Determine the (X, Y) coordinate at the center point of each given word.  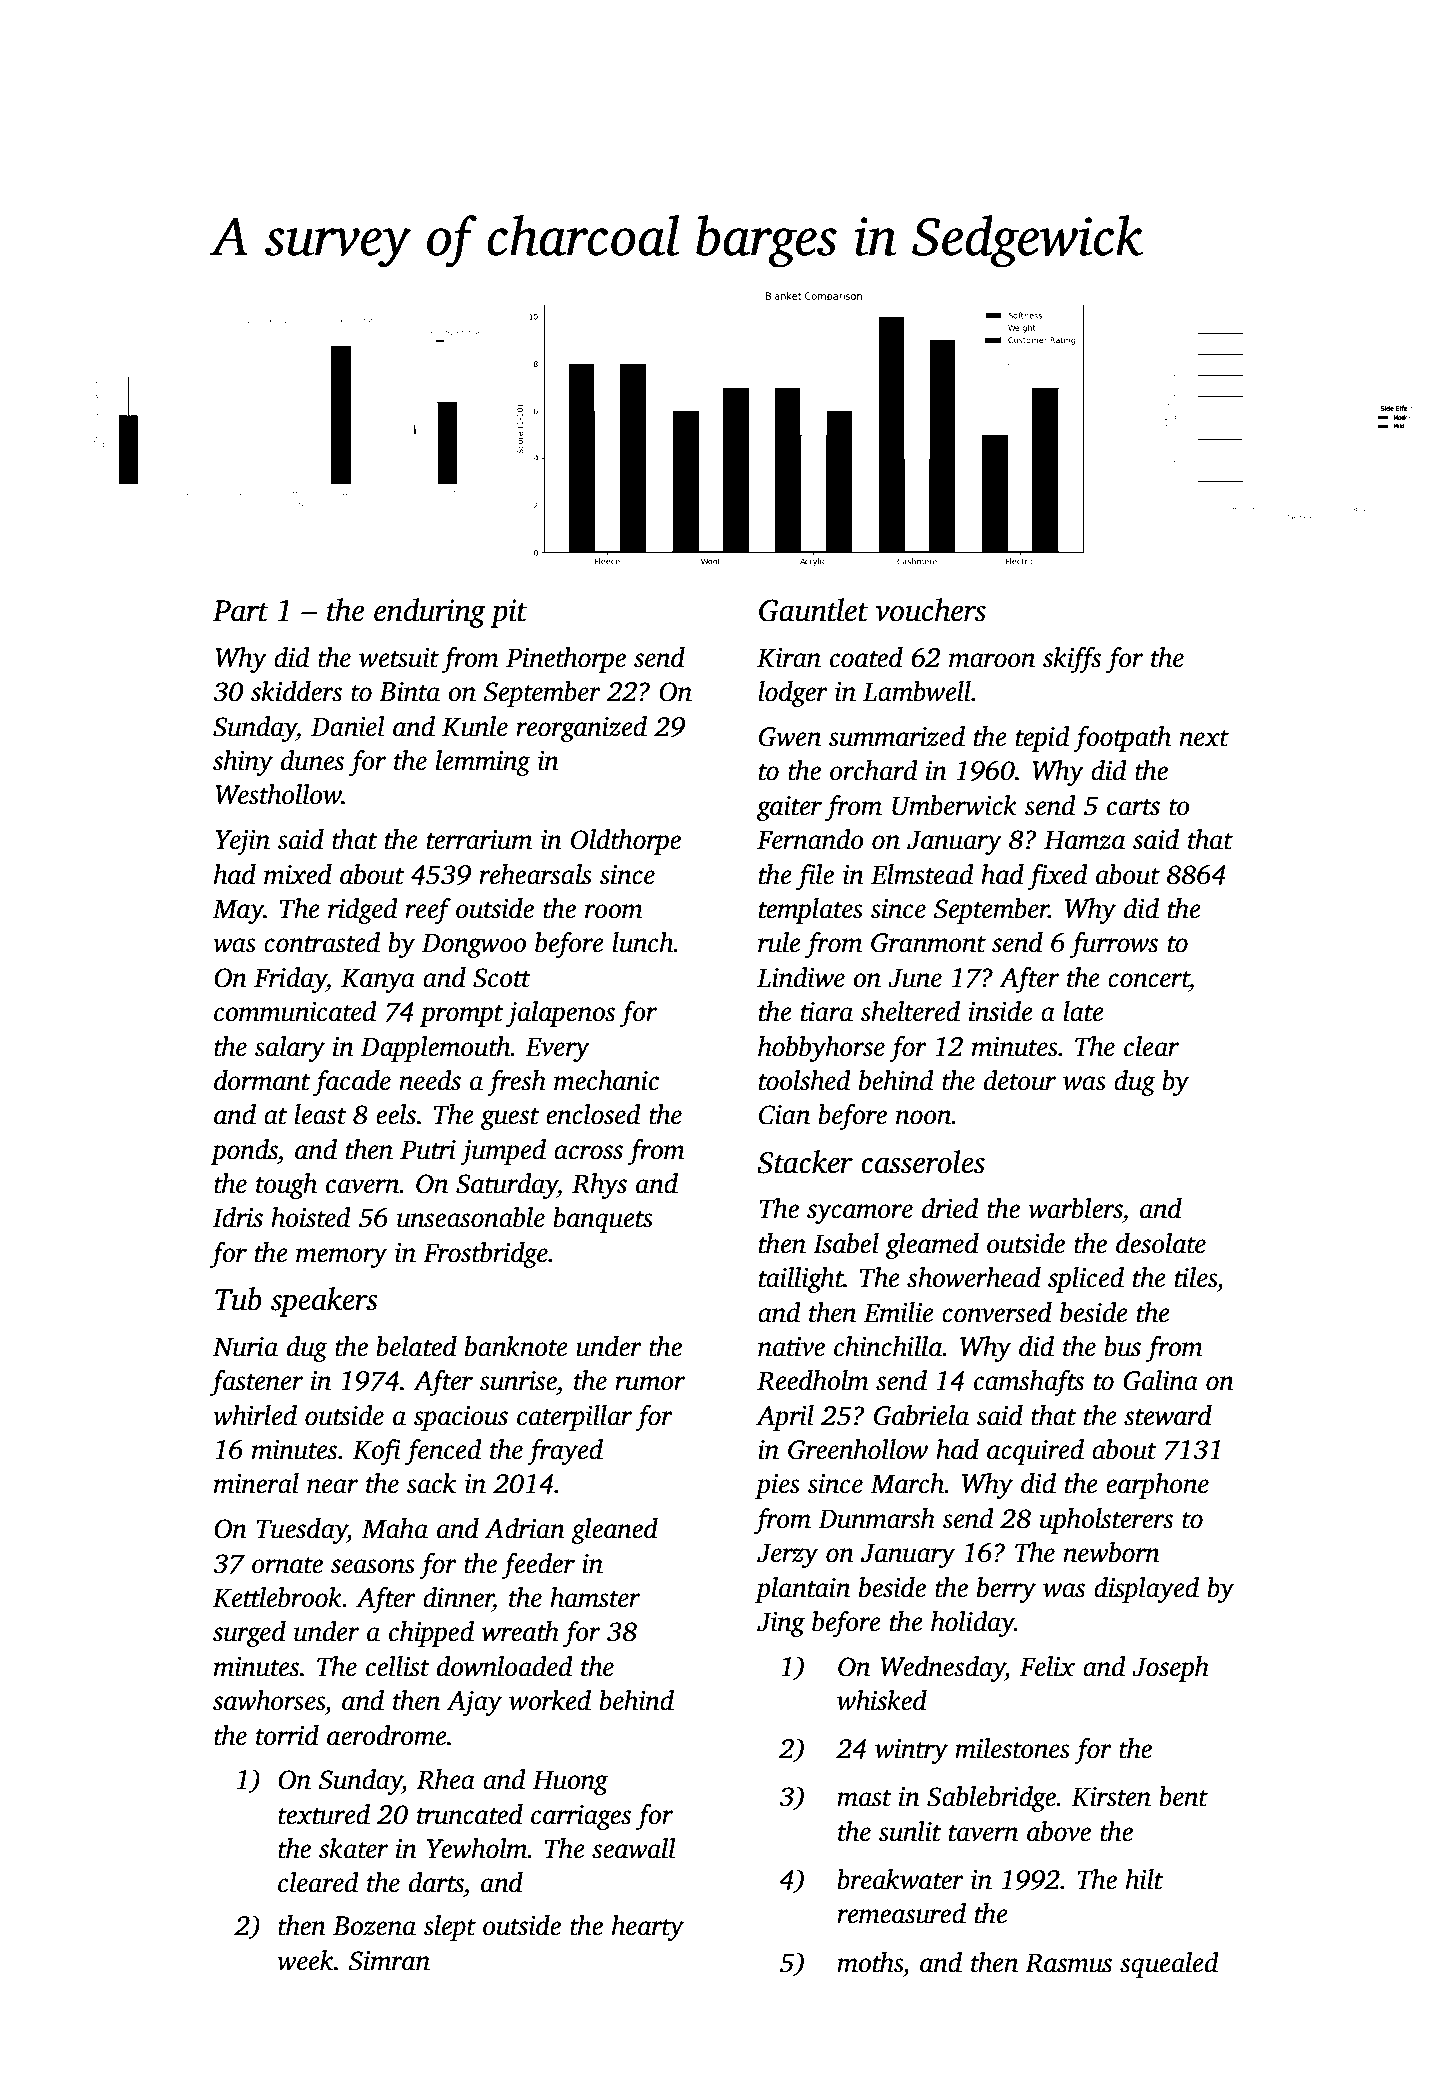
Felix (1047, 1666)
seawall (634, 1848)
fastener (256, 1382)
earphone (1157, 1486)
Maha (395, 1528)
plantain (802, 1590)
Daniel (348, 726)
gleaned (614, 1531)
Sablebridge (992, 1799)
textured (324, 1814)
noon (924, 1117)
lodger (793, 694)
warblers (1075, 1208)
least (320, 1114)
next (1204, 738)
